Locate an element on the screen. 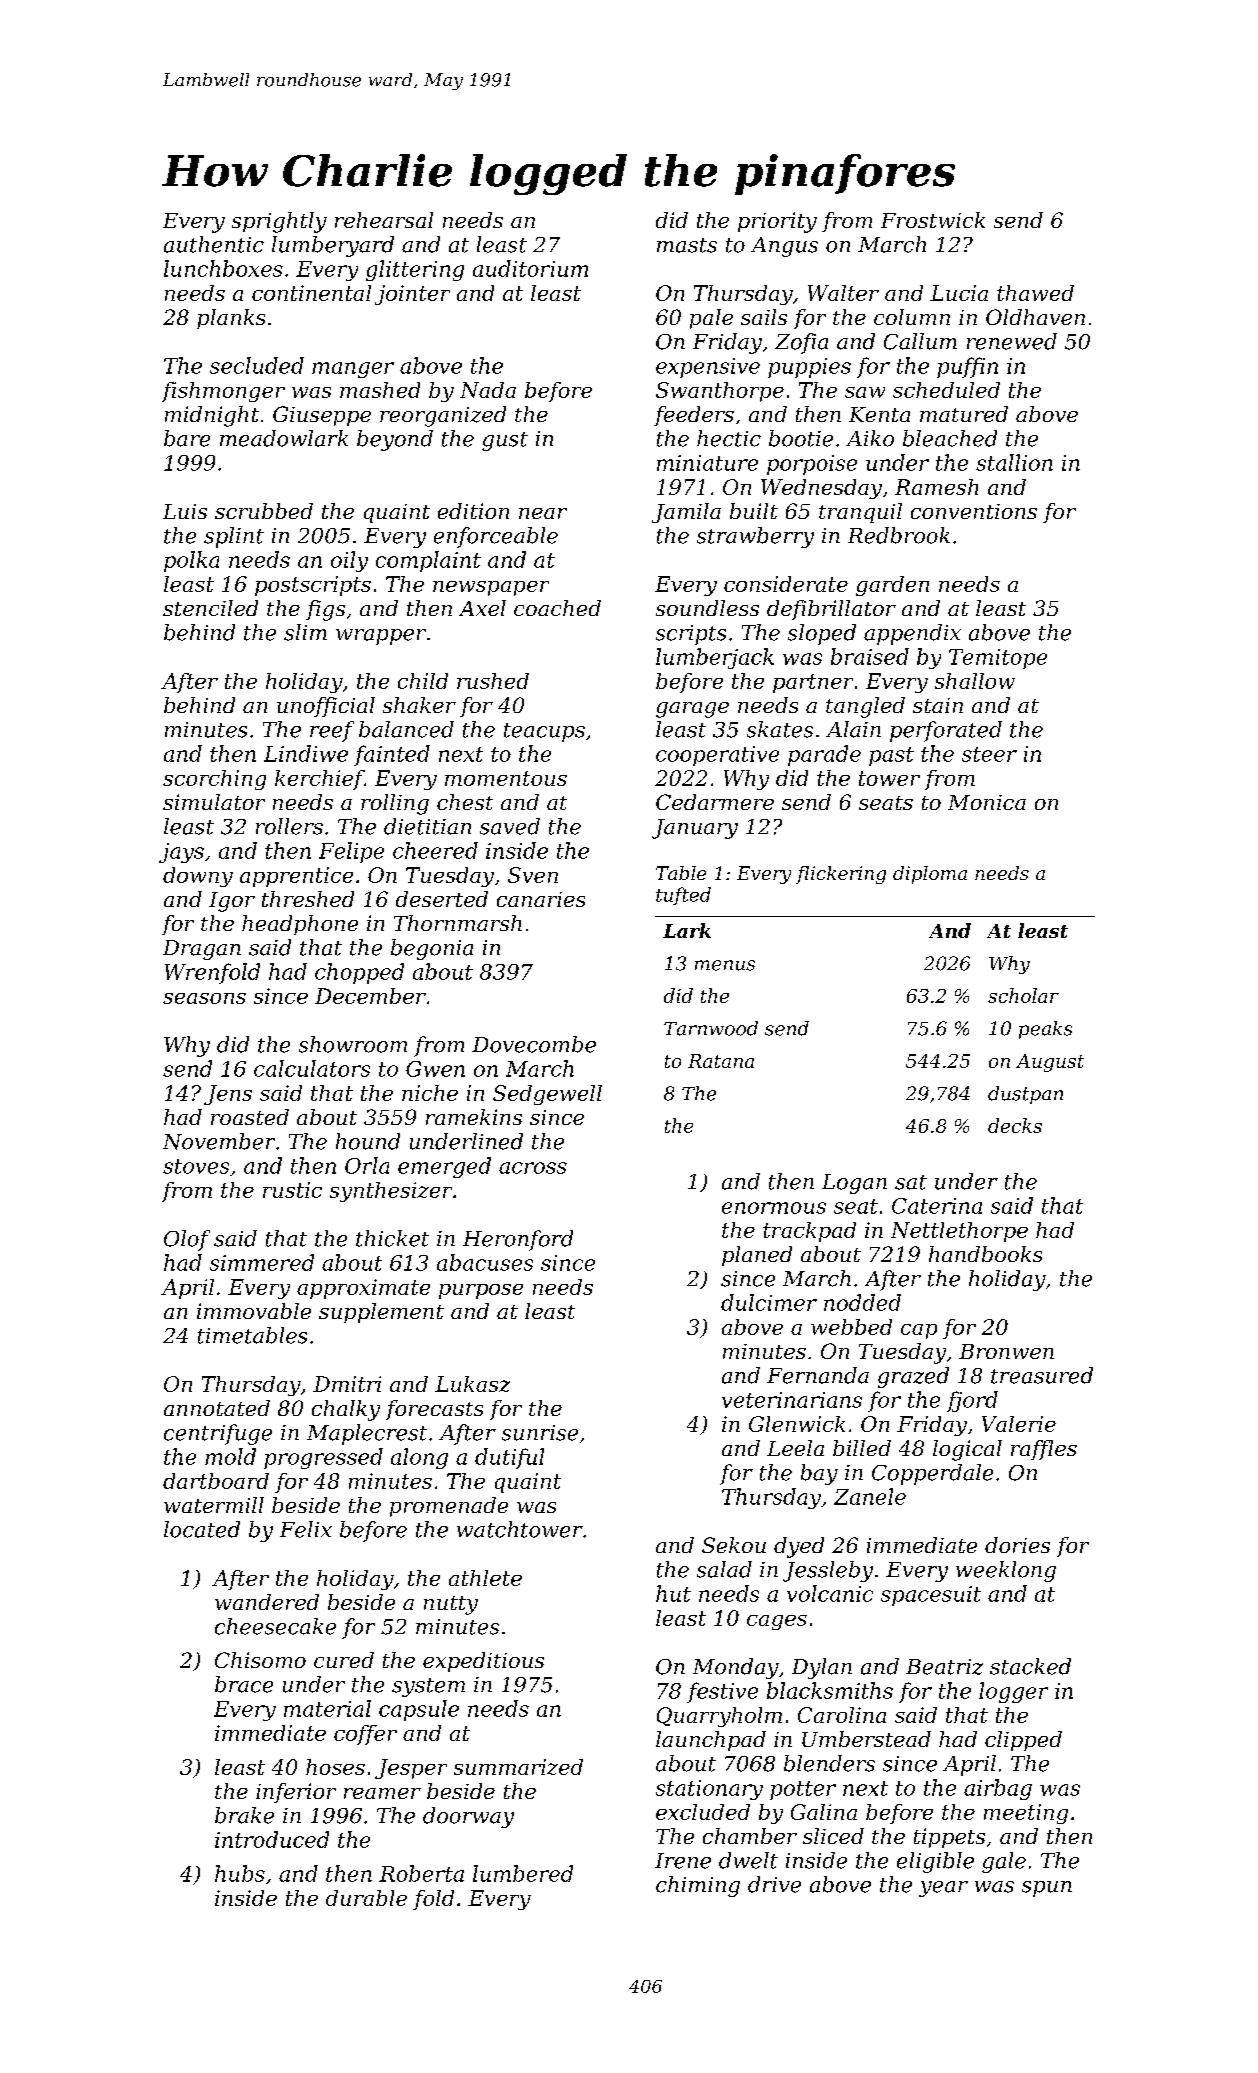 Image resolution: width=1258 pixels, height=2073 pixels. diploma is located at coordinates (930, 875).
